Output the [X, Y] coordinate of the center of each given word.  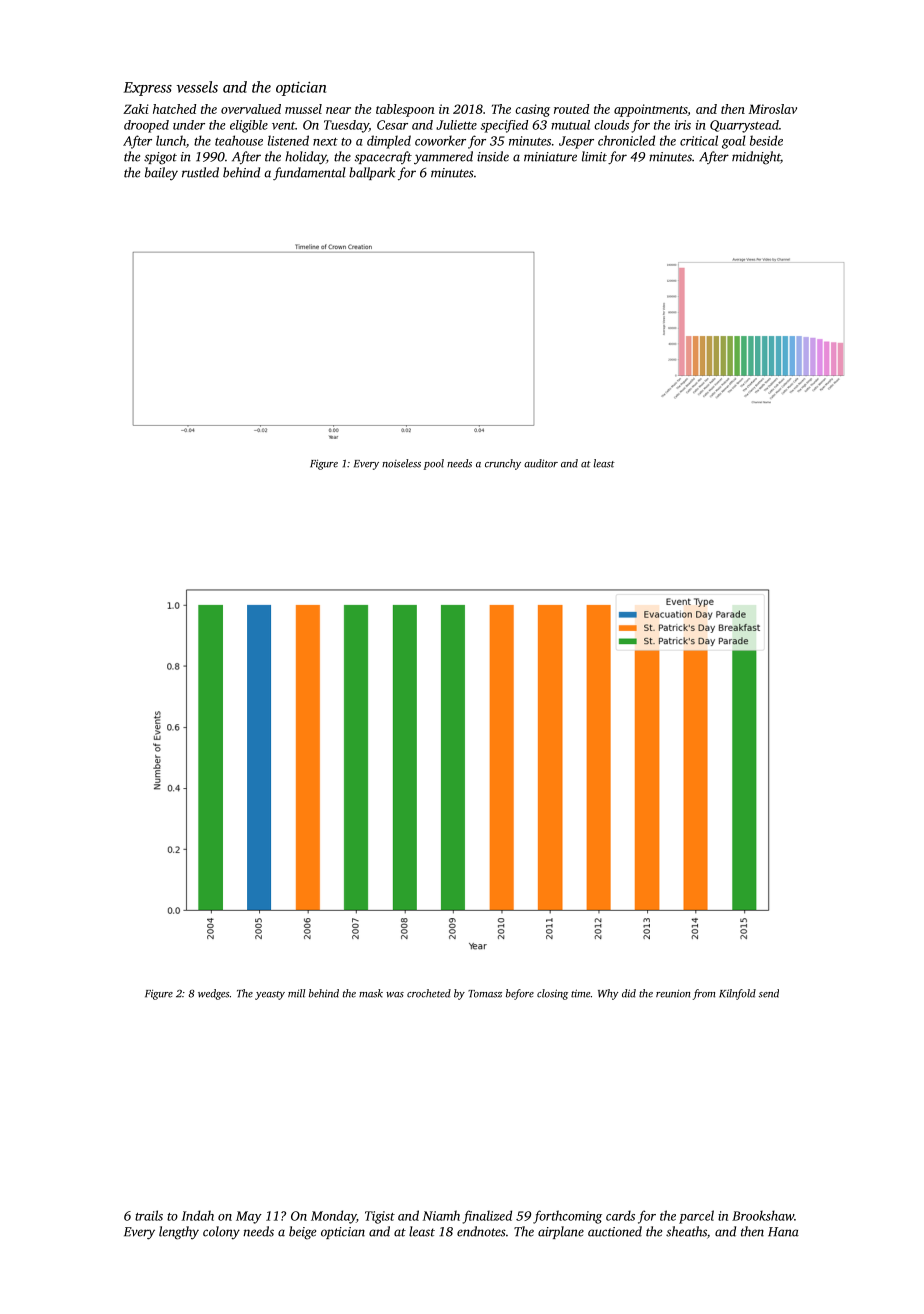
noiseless [401, 463]
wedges [213, 994]
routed [571, 109]
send [769, 993]
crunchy [503, 464]
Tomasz [485, 994]
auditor [541, 463]
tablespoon [405, 110]
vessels [197, 87]
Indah [198, 1215]
